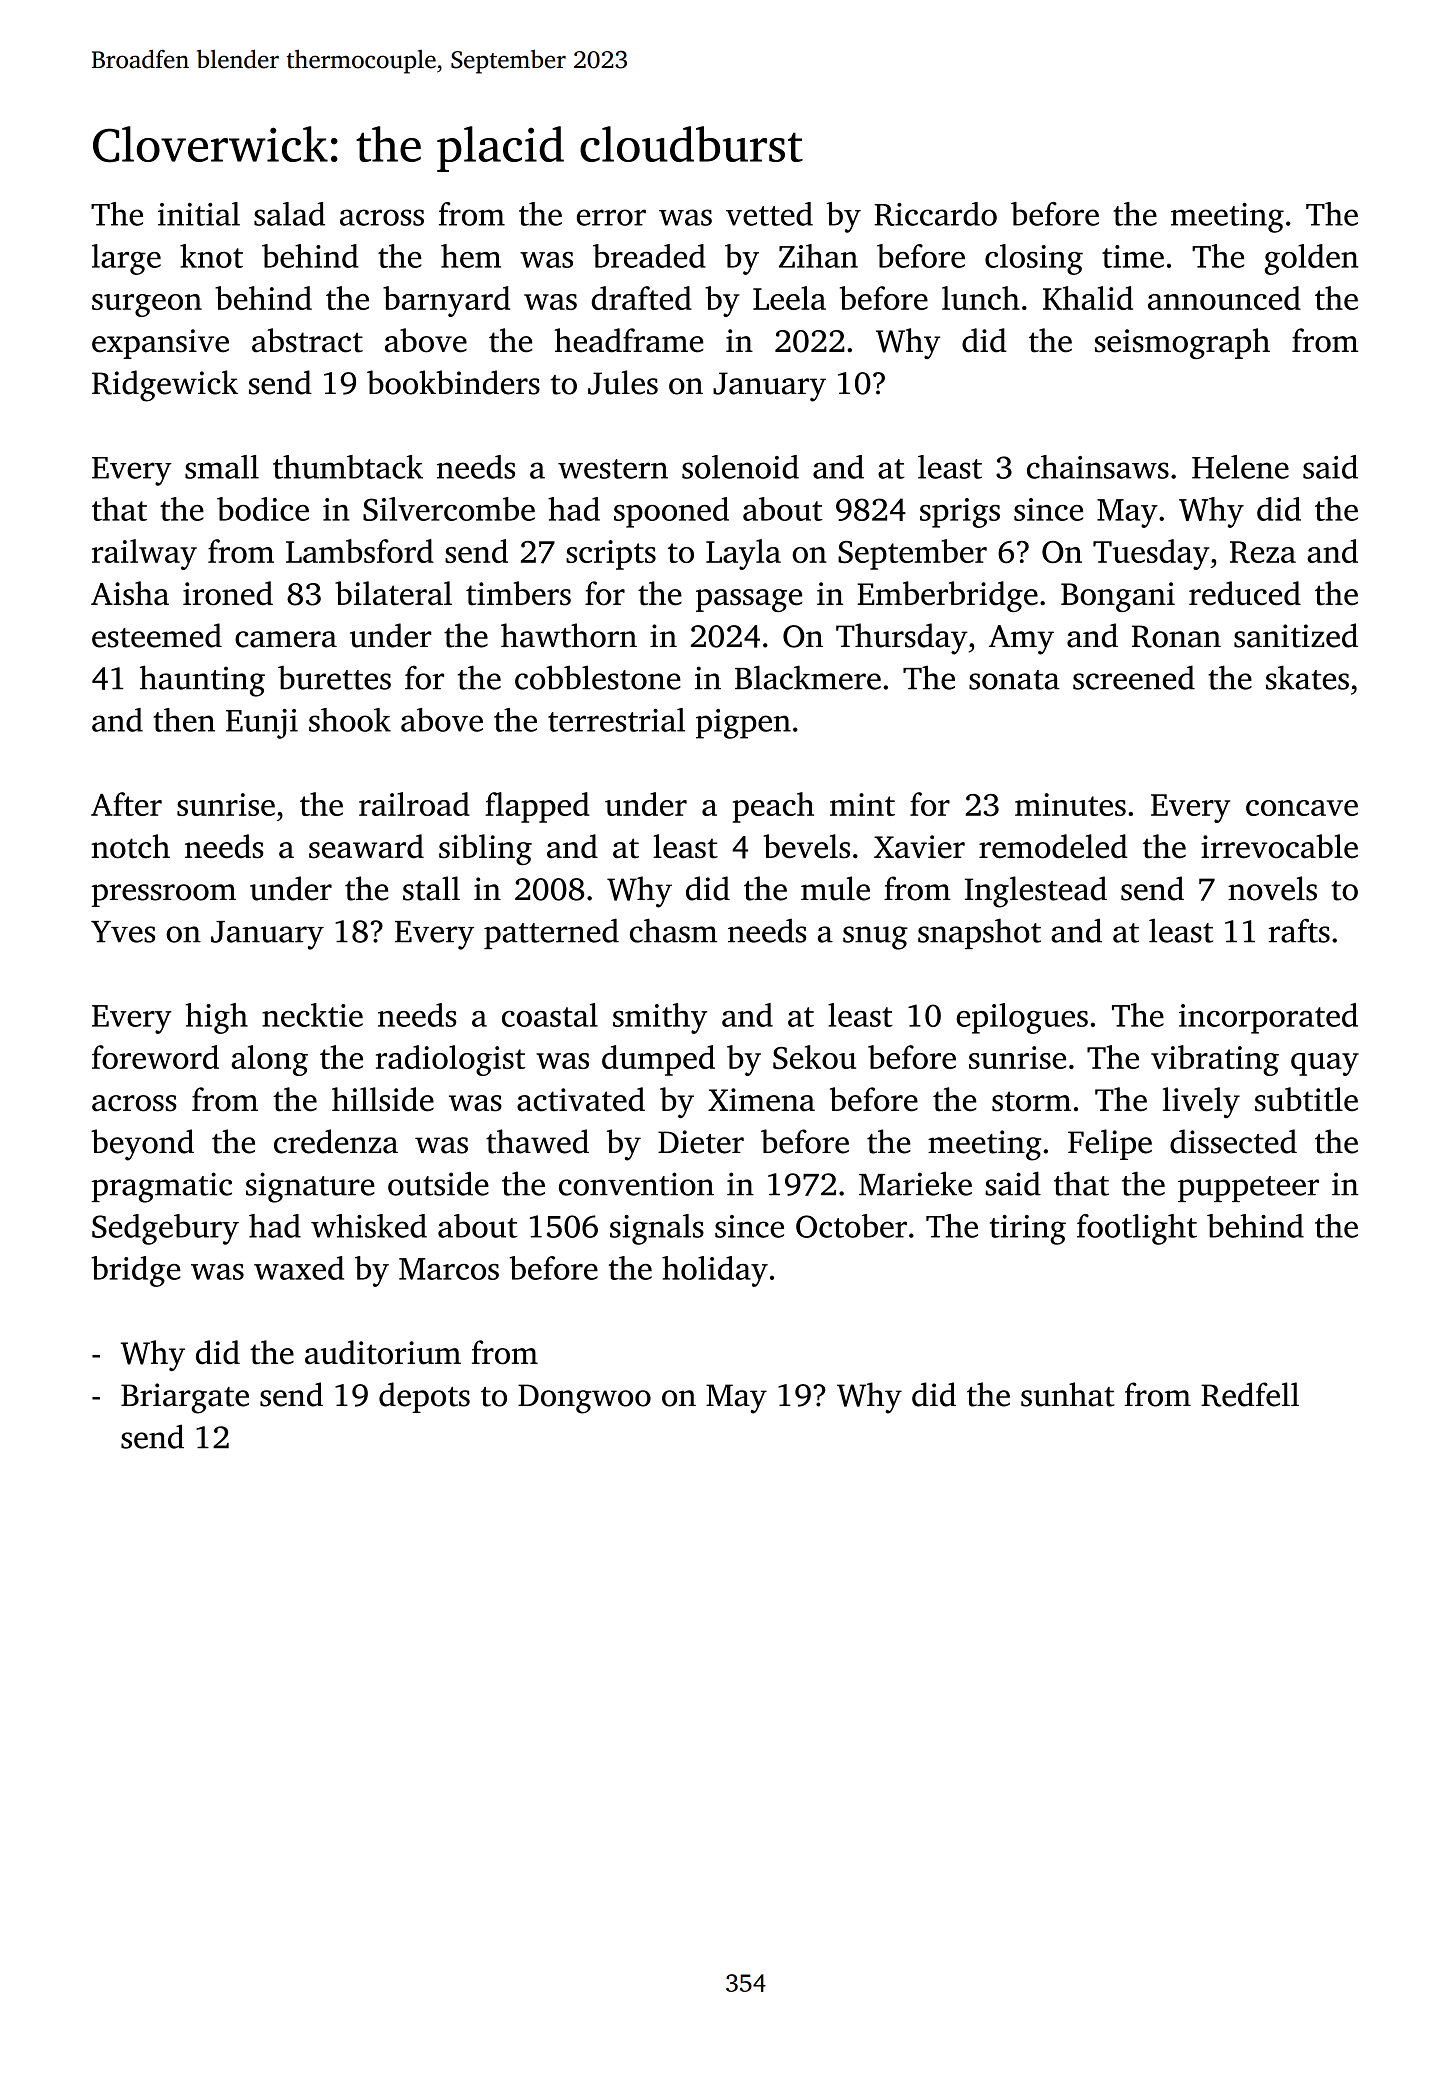 This image has height=2100, width=1450. Describe the element at coordinates (611, 555) in the image. I see `scripts` at that location.
